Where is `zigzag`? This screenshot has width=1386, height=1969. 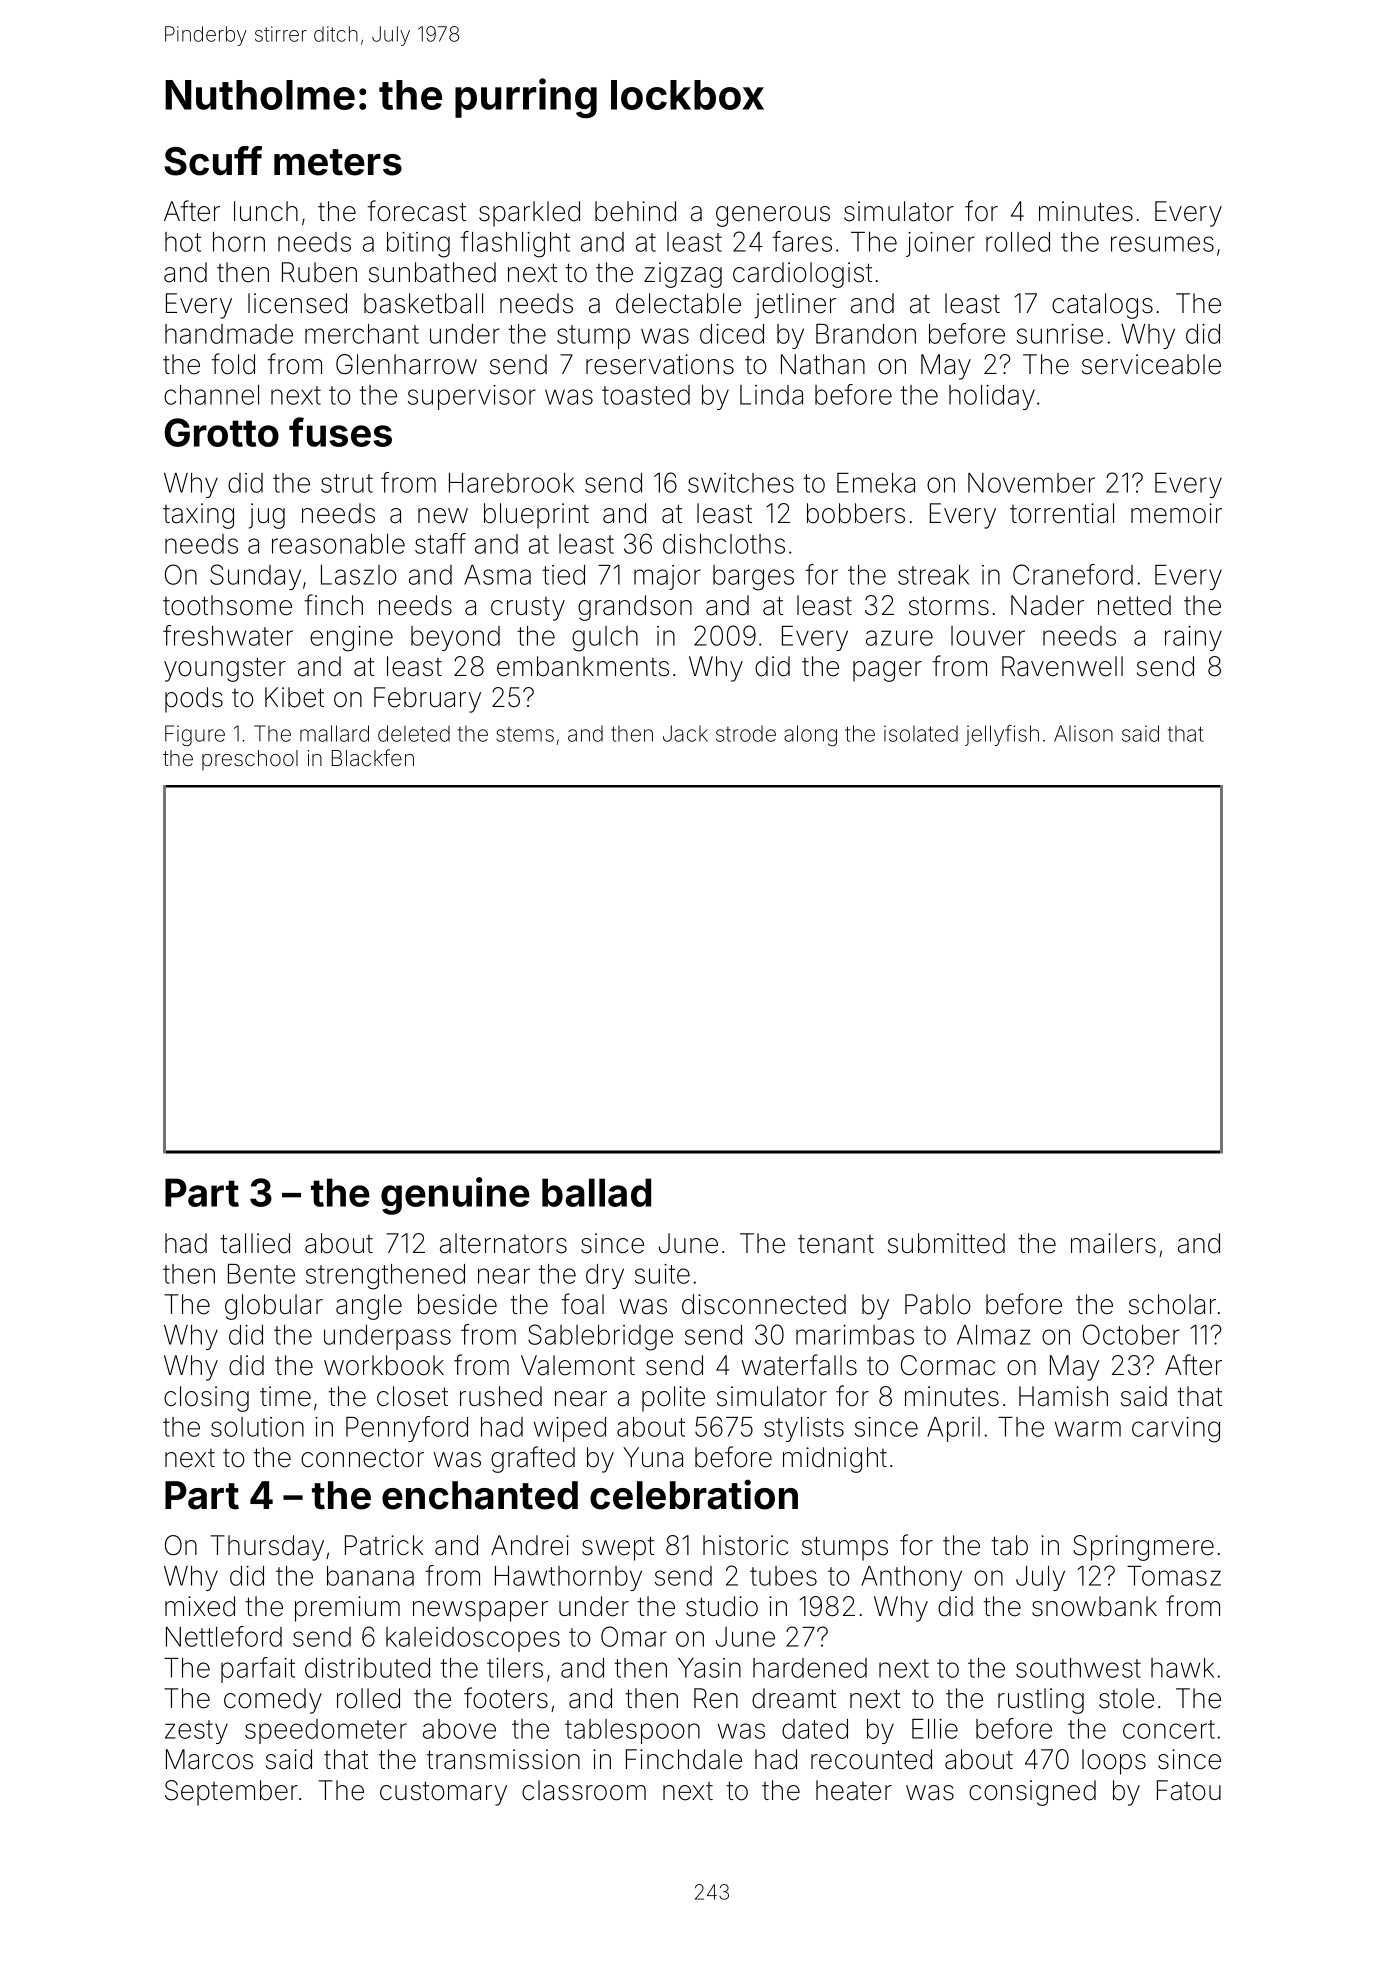
zigzag is located at coordinates (683, 275).
